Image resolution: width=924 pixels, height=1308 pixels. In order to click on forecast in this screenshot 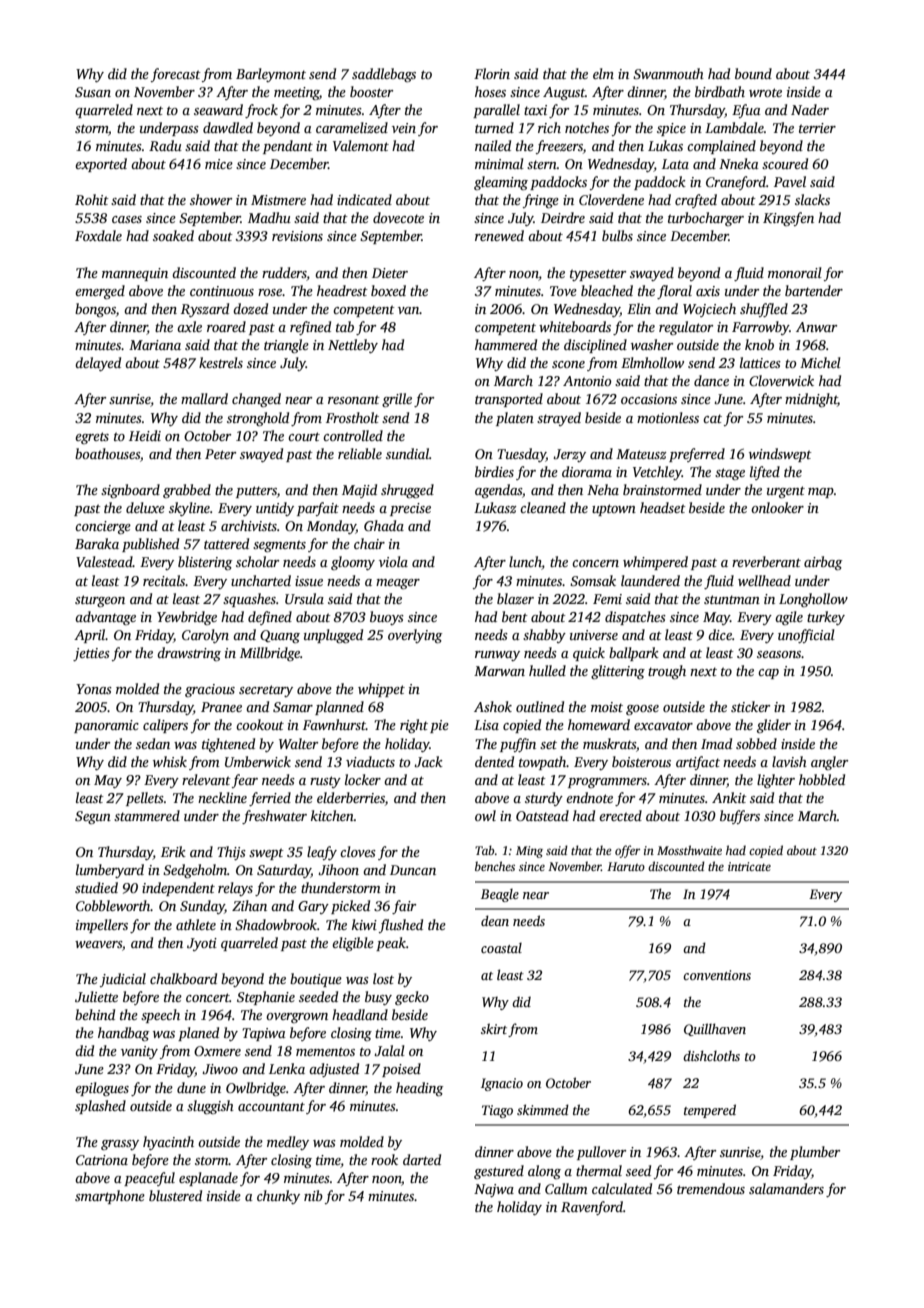, I will do `click(176, 75)`.
